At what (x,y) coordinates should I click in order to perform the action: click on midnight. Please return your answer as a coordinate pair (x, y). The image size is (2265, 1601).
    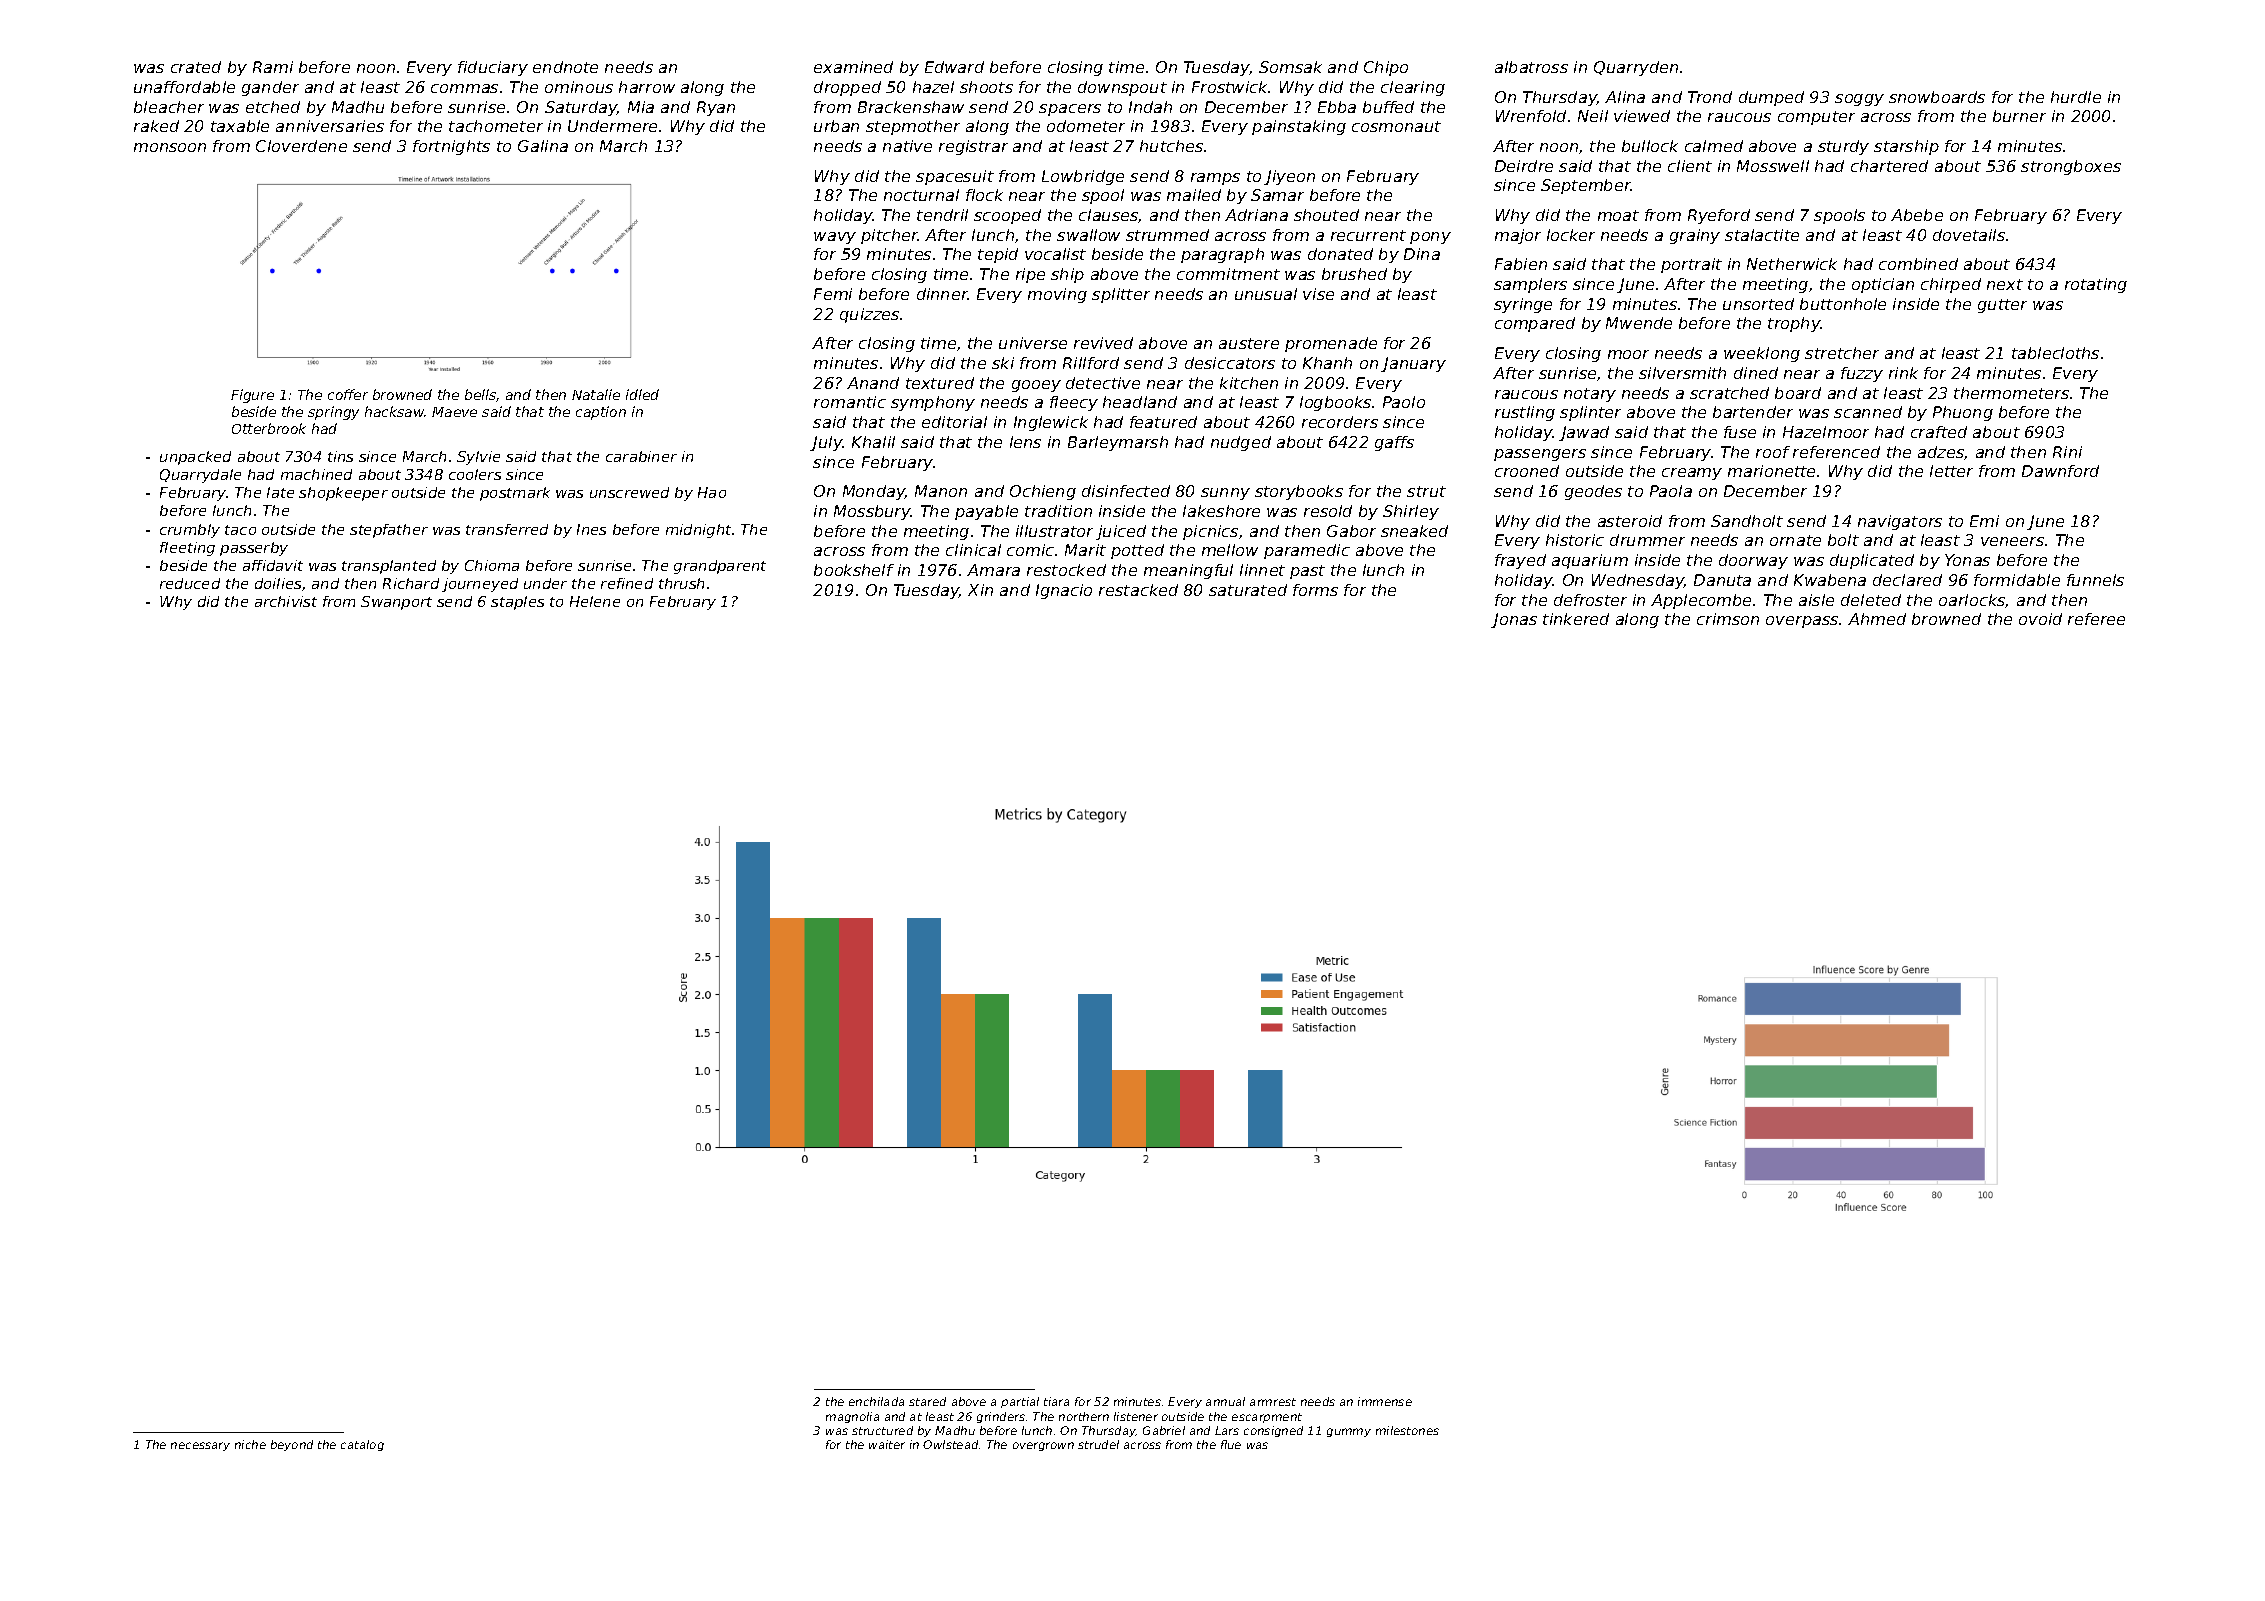
    Looking at the image, I should click on (698, 531).
